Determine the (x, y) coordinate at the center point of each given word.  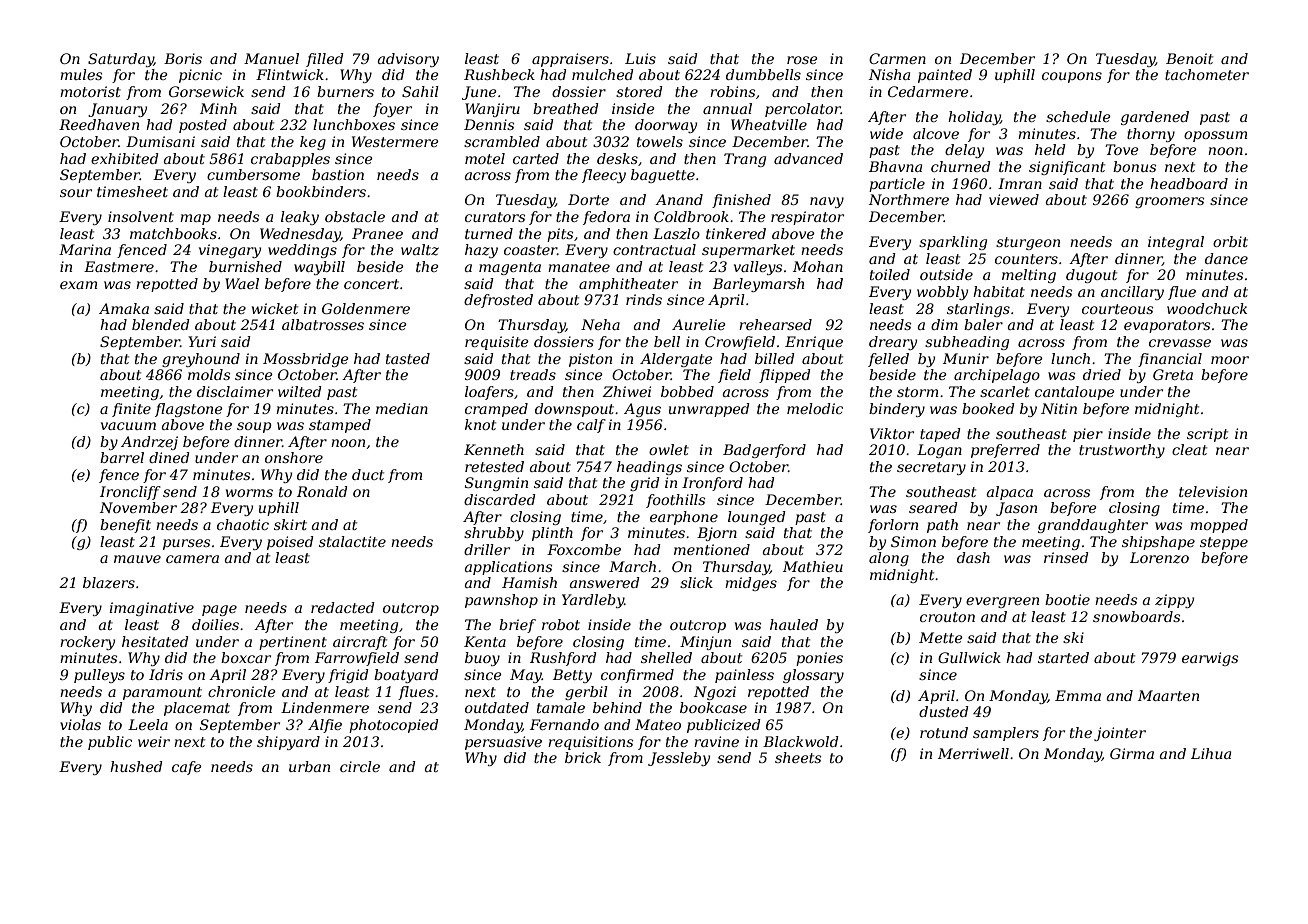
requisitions (590, 743)
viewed (1014, 199)
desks (617, 158)
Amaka (124, 308)
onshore (294, 457)
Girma (1132, 753)
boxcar (246, 657)
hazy (481, 251)
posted (203, 126)
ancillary (1132, 293)
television (1213, 491)
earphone (684, 518)
